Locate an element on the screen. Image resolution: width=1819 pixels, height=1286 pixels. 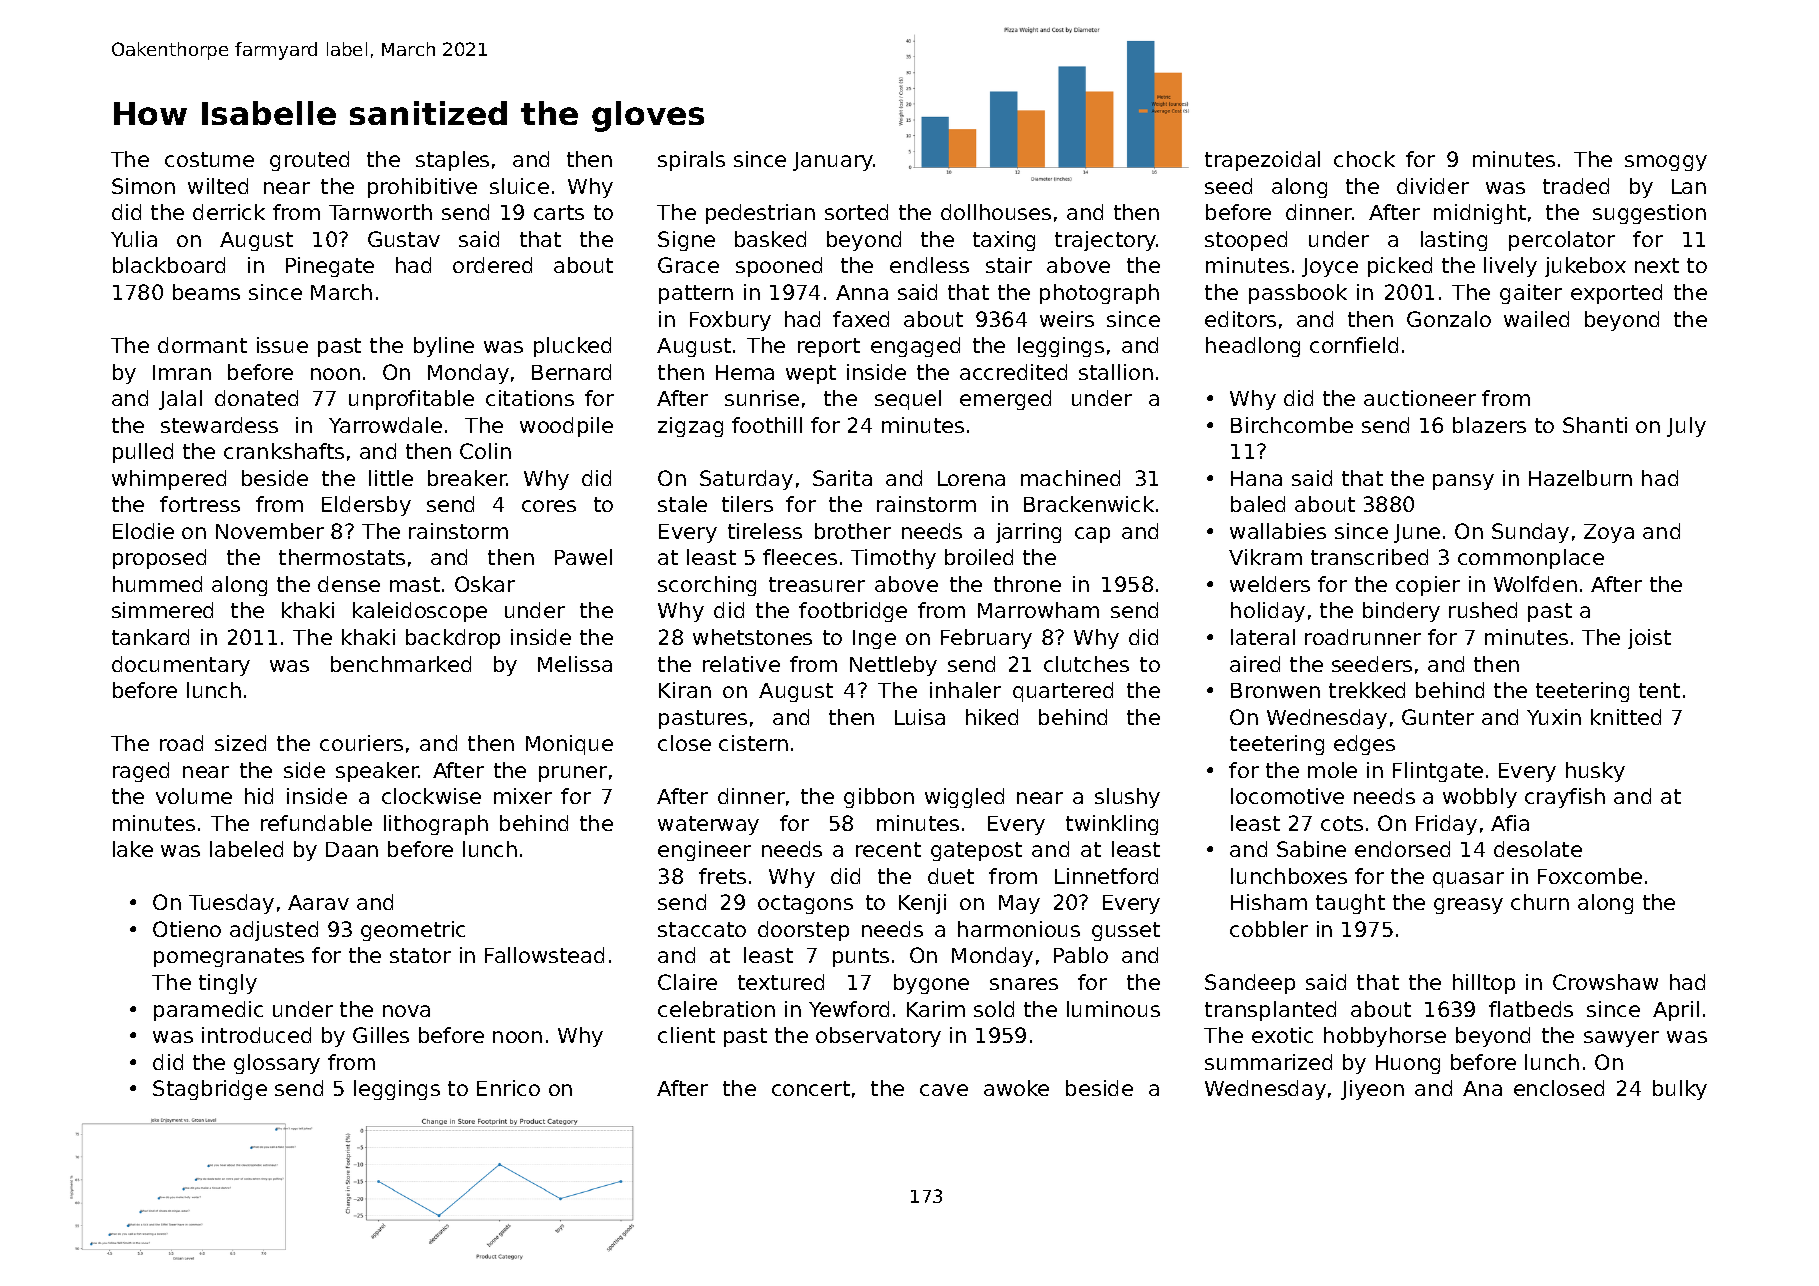
benchmarked is located at coordinates (401, 664).
